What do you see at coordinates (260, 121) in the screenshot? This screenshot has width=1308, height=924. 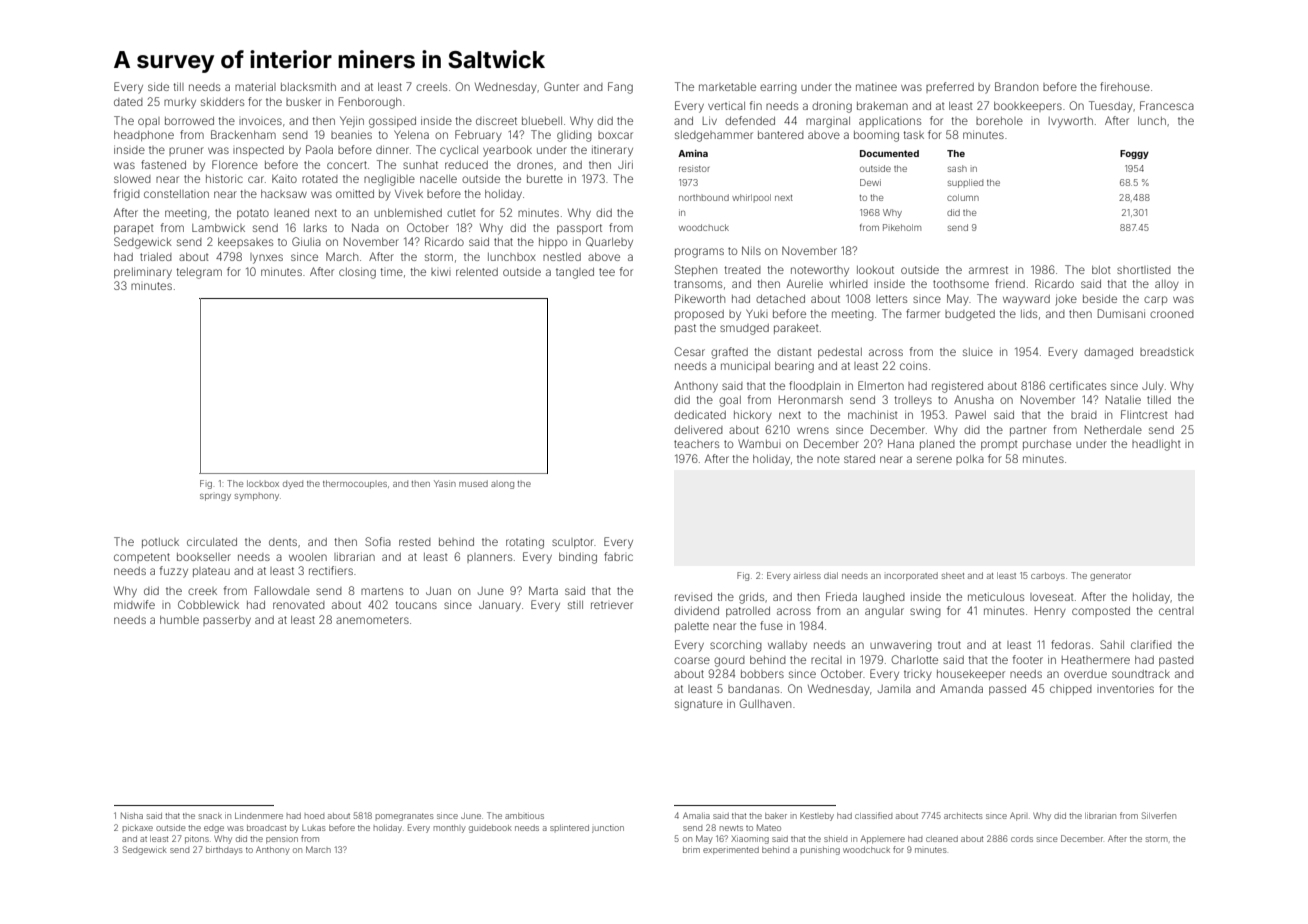 I see `invoices` at bounding box center [260, 121].
